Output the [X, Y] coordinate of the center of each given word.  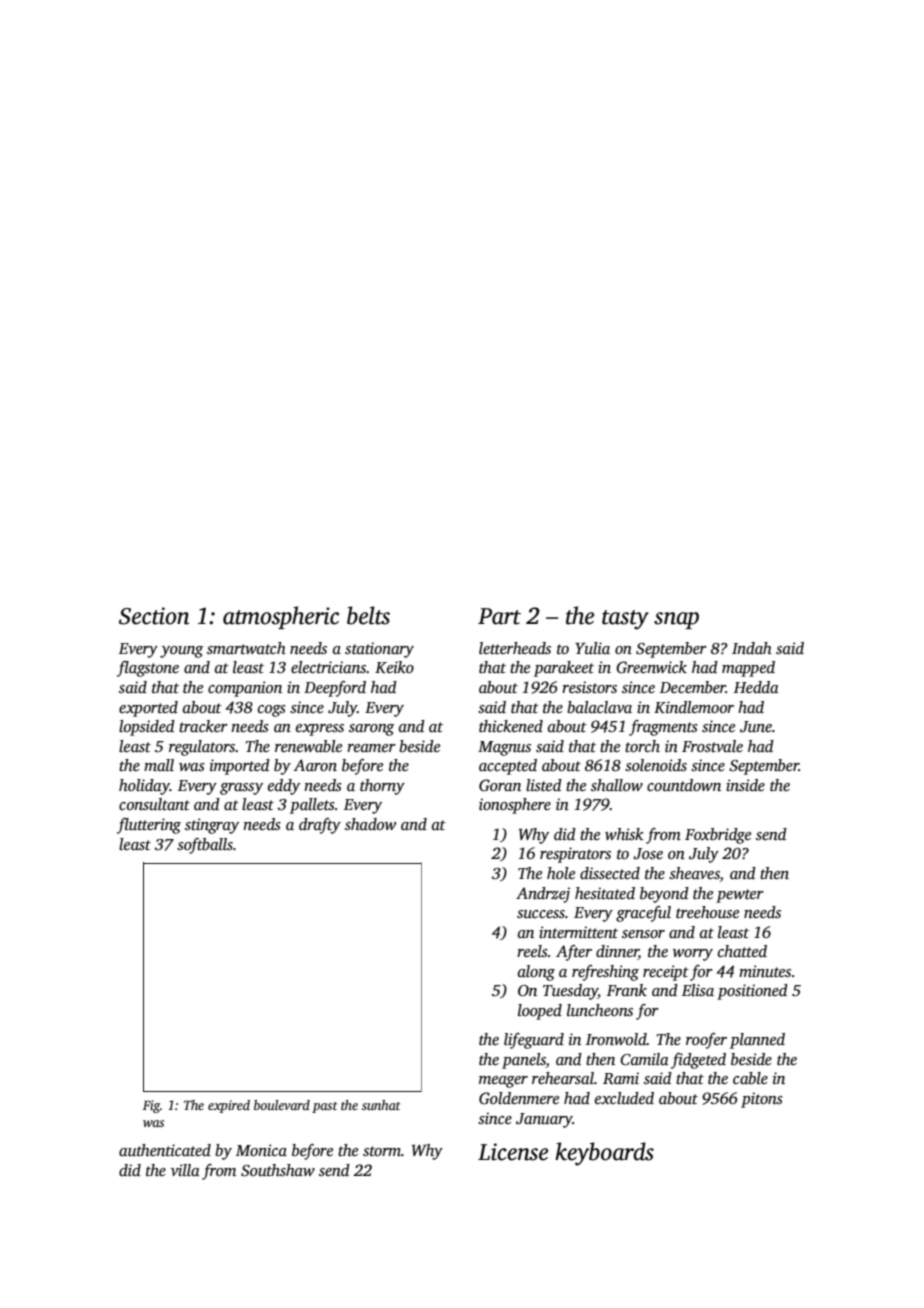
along [536, 973]
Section [154, 616]
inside [745, 785]
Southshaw [278, 1170]
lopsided [147, 728]
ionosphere [515, 806]
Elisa [698, 990]
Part [499, 616]
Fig [151, 1106]
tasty [625, 620]
